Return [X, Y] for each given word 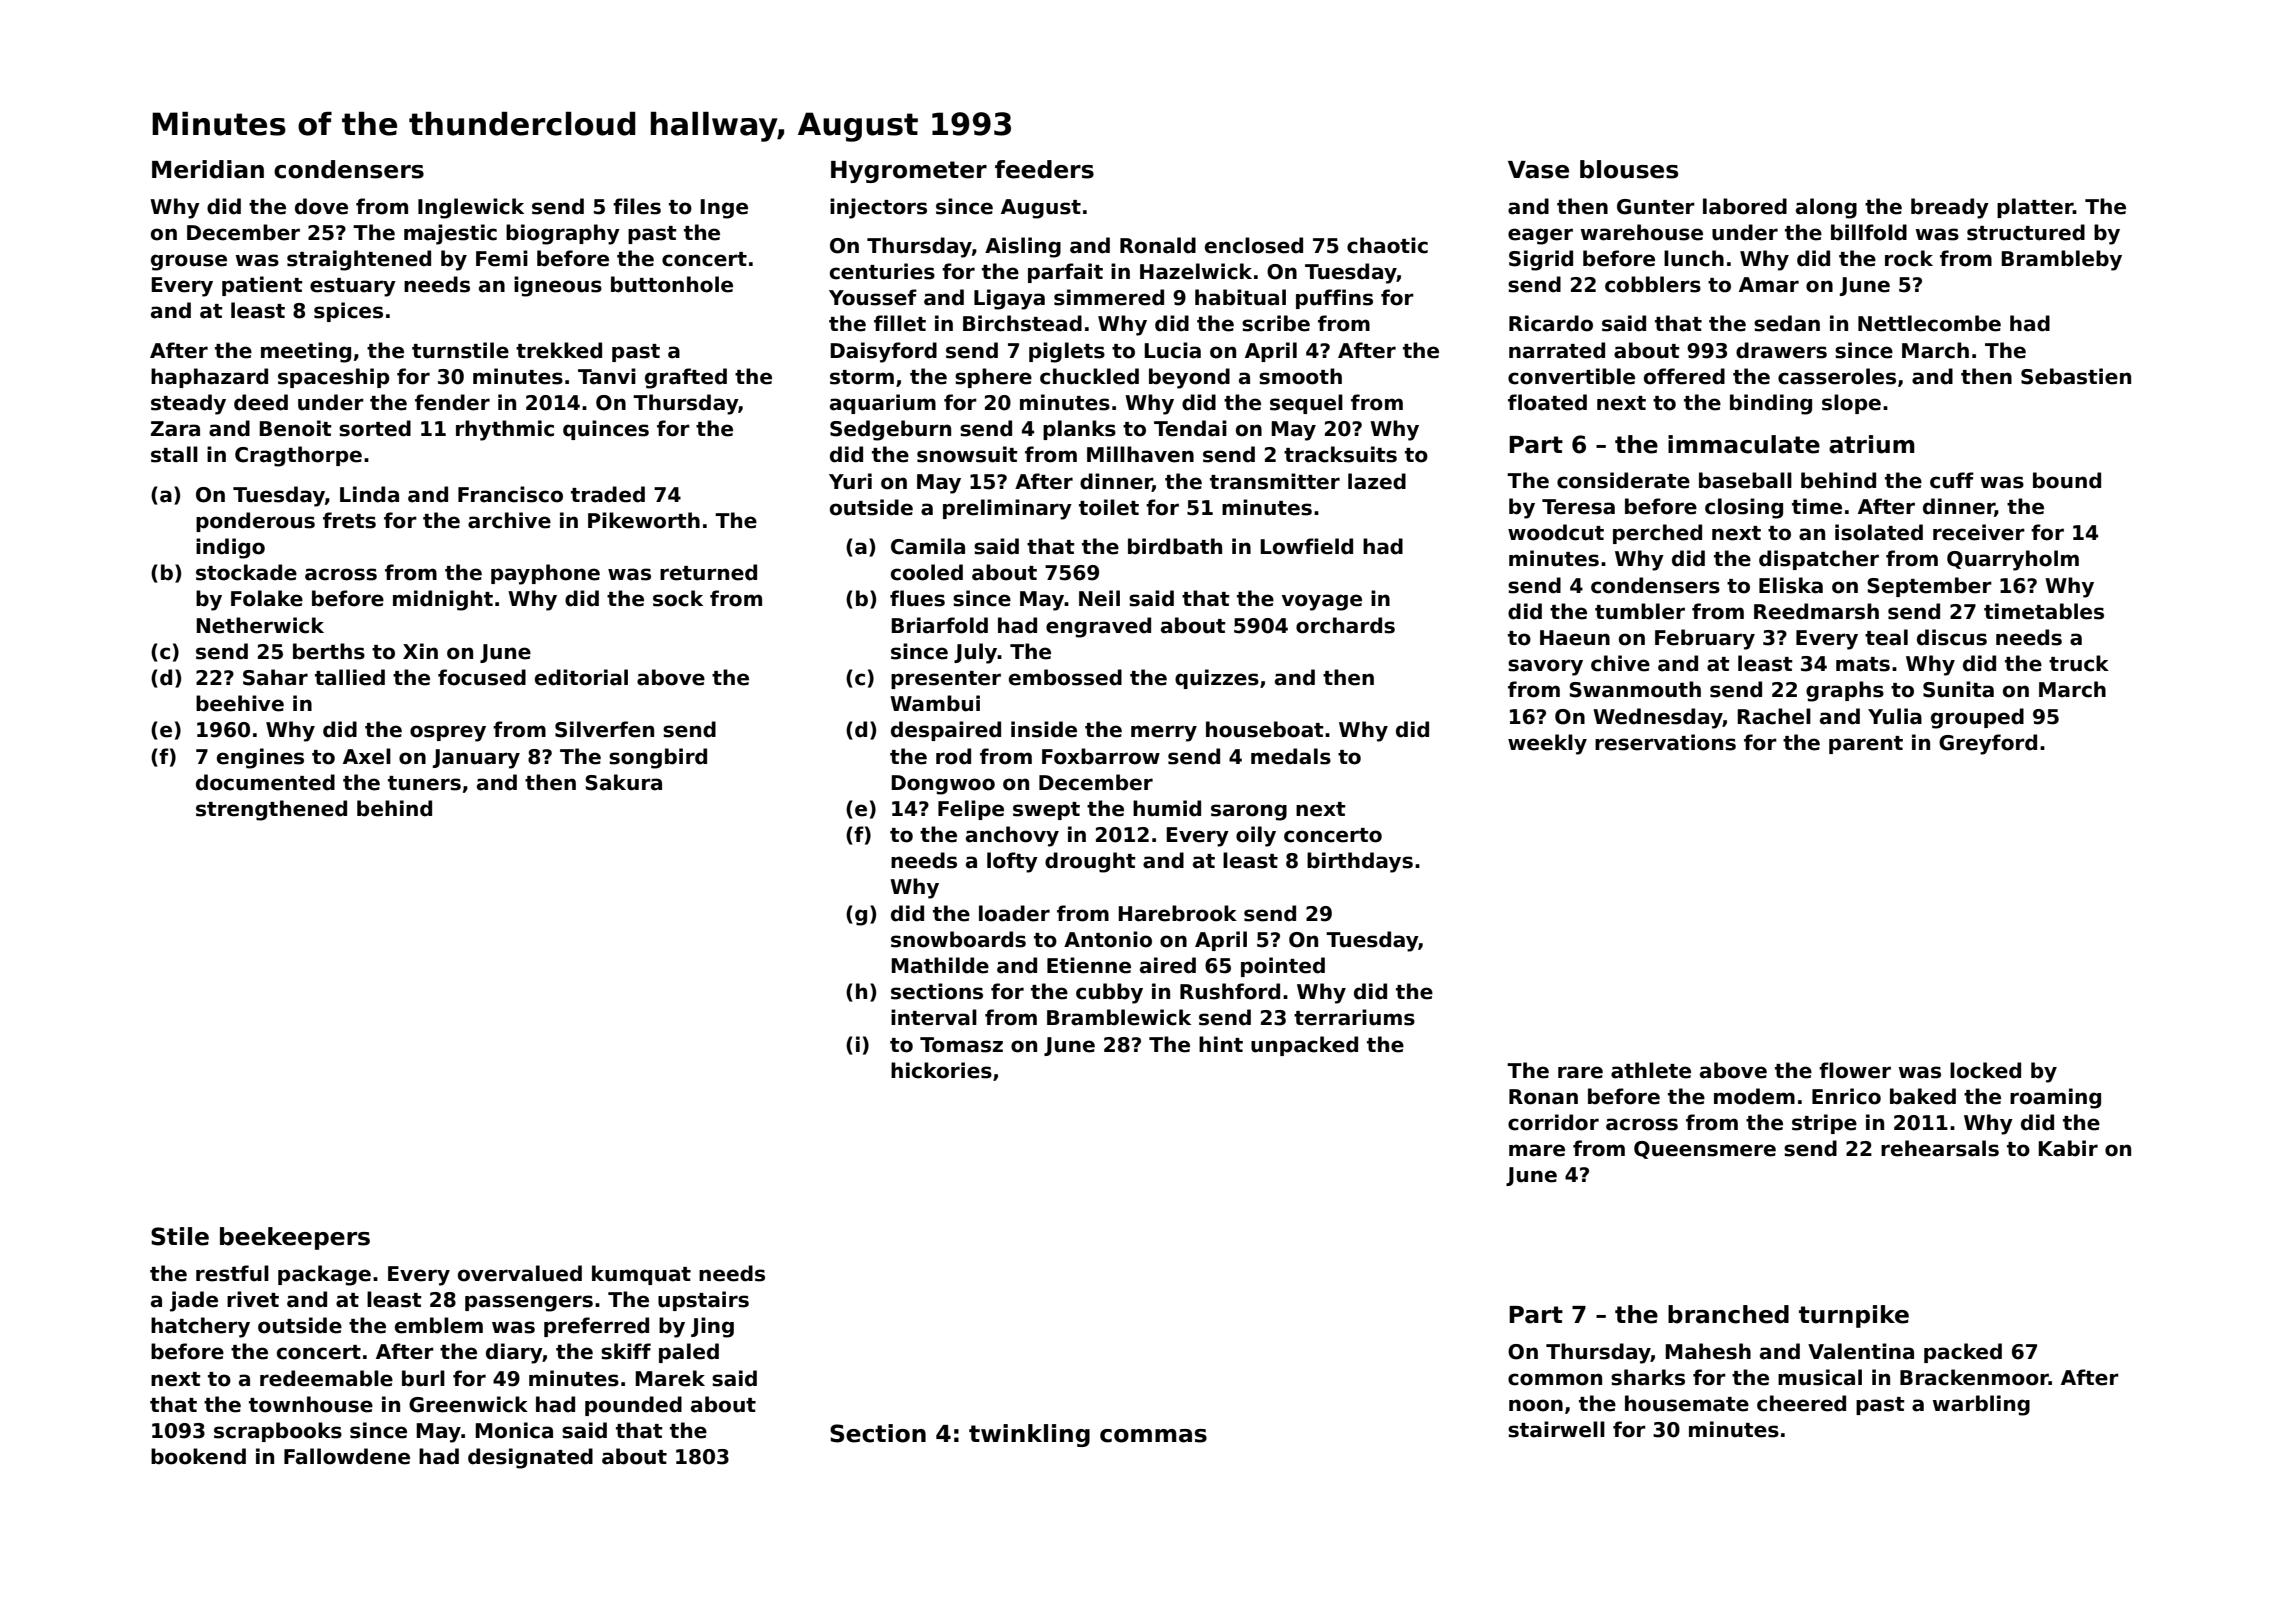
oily [1256, 836]
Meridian [208, 169]
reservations [1665, 742]
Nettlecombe [1929, 323]
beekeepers [295, 1238]
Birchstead [1022, 323]
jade [194, 1301]
